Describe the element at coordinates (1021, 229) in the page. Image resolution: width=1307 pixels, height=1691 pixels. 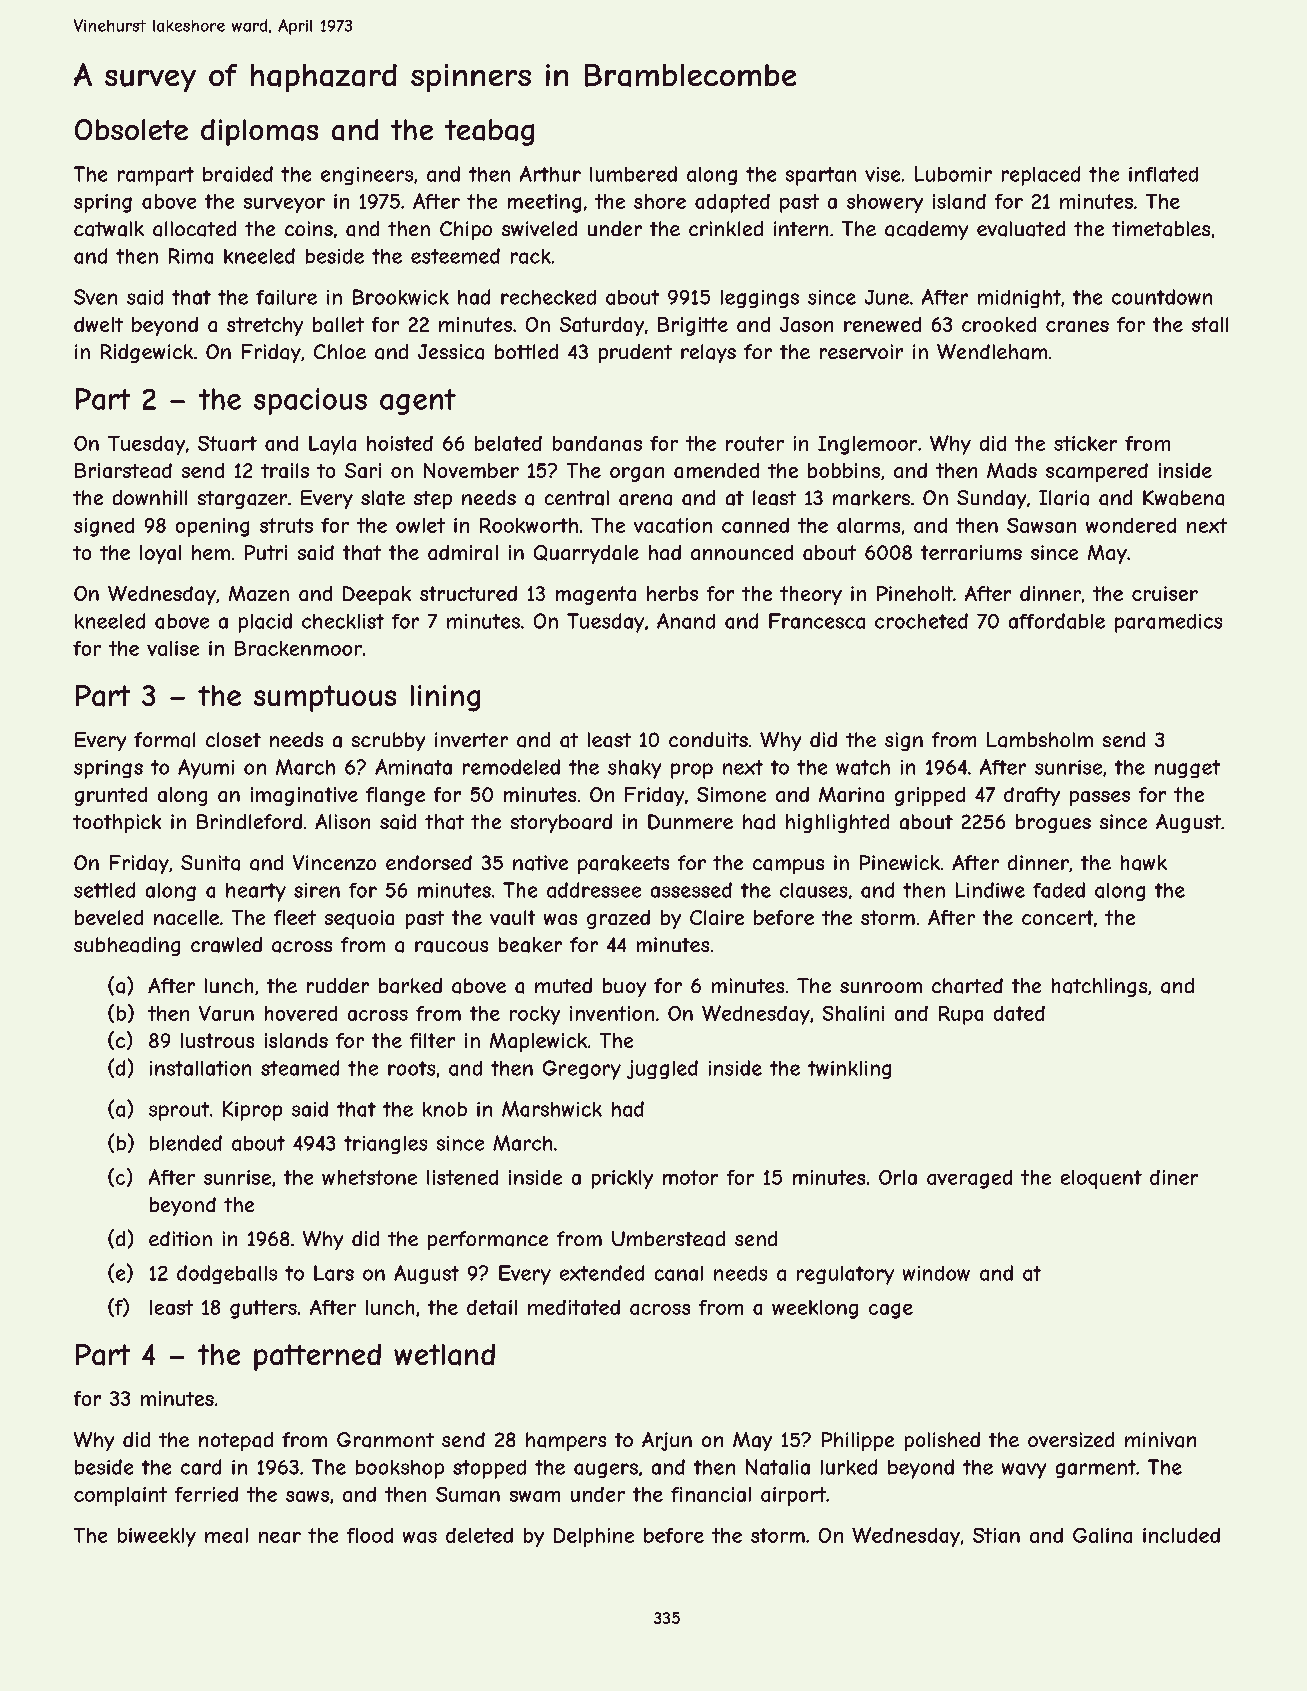
I see `evaluated` at that location.
